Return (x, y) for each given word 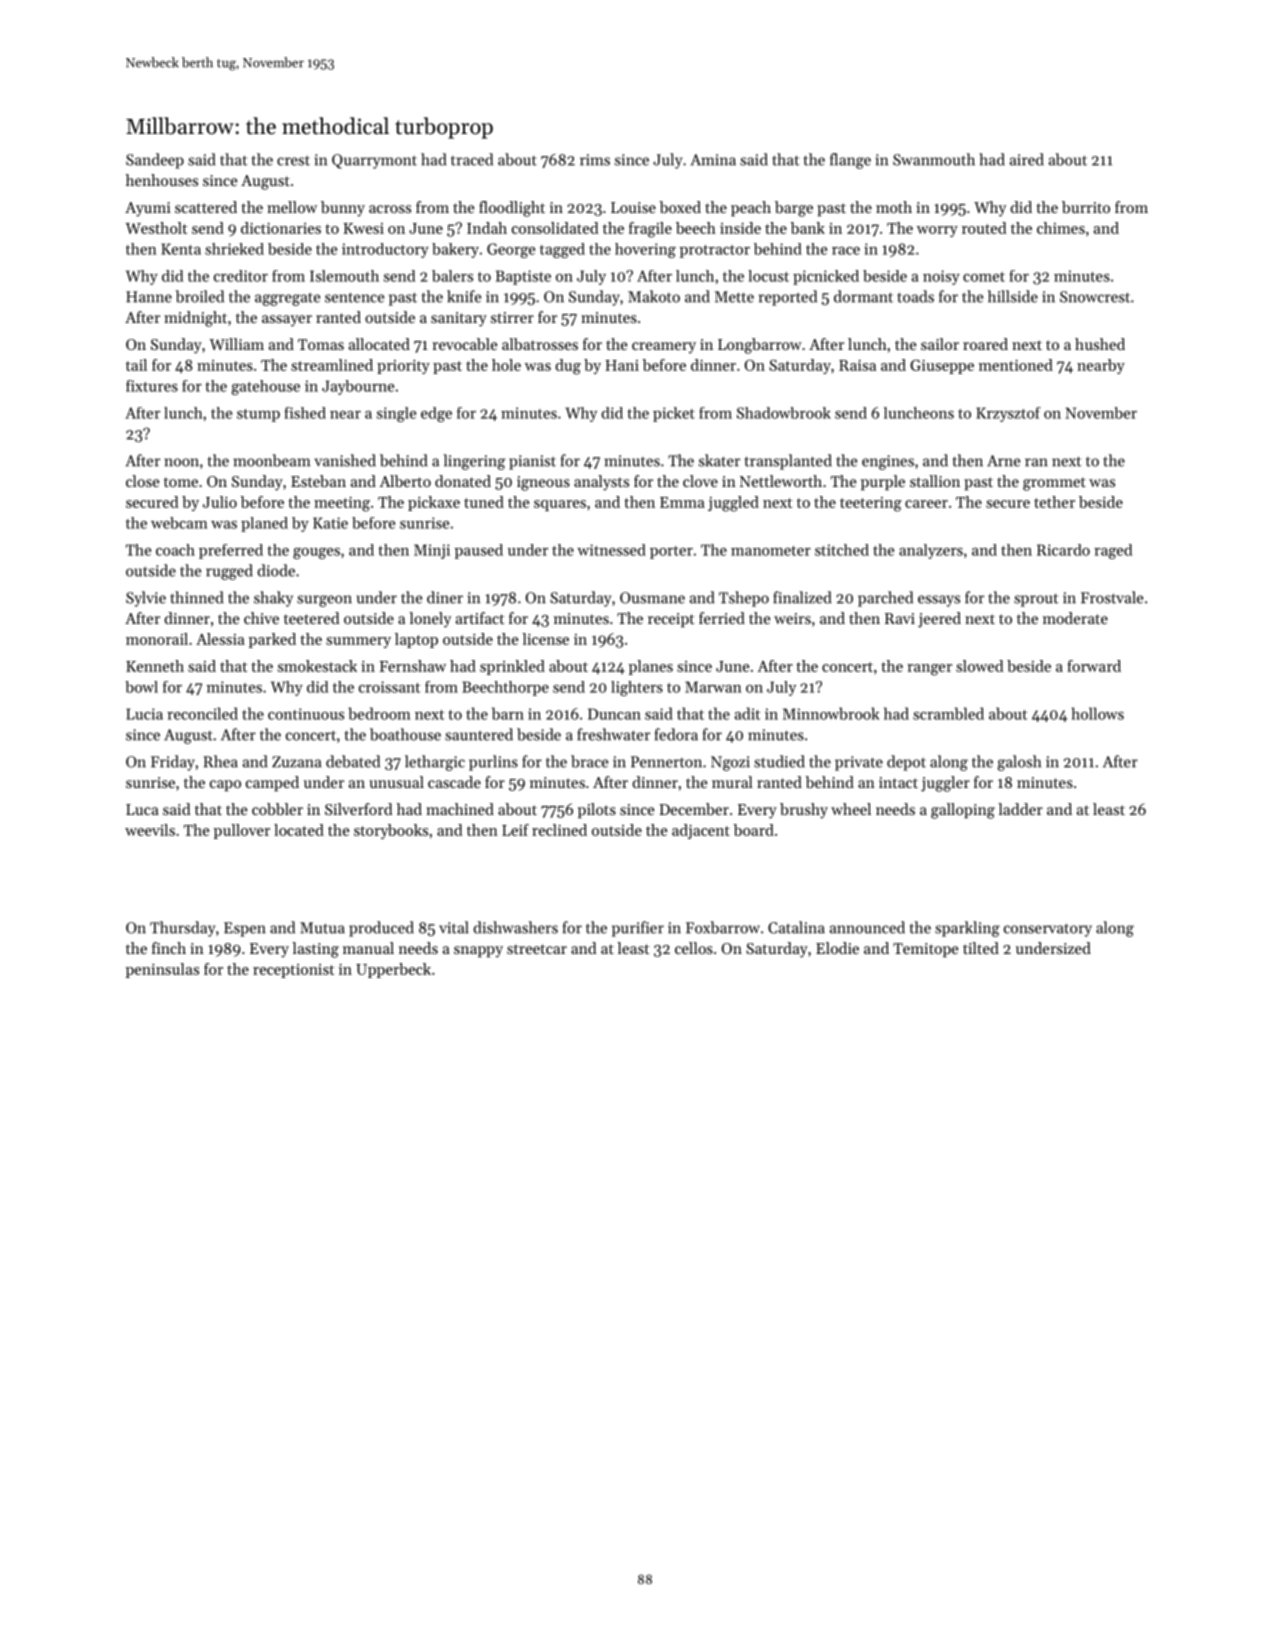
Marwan (713, 687)
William (236, 344)
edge (436, 414)
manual (368, 948)
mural (732, 782)
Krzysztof (1008, 414)
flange (850, 161)
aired (1027, 159)
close (142, 481)
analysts (601, 483)
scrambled (948, 713)
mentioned (1016, 365)
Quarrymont (374, 161)
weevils (150, 830)
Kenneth (155, 666)
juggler (945, 784)
